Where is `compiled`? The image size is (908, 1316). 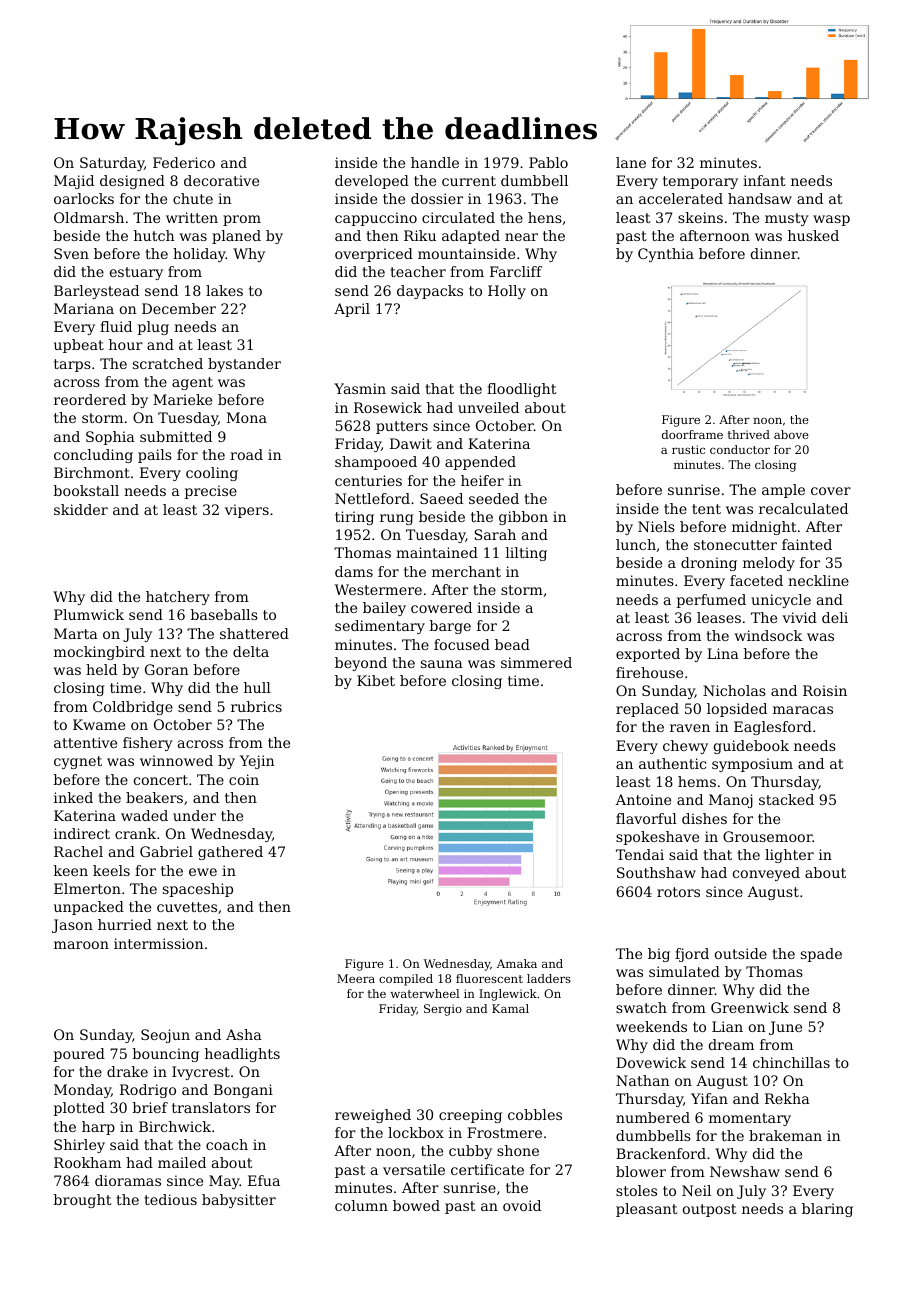 compiled is located at coordinates (406, 980).
